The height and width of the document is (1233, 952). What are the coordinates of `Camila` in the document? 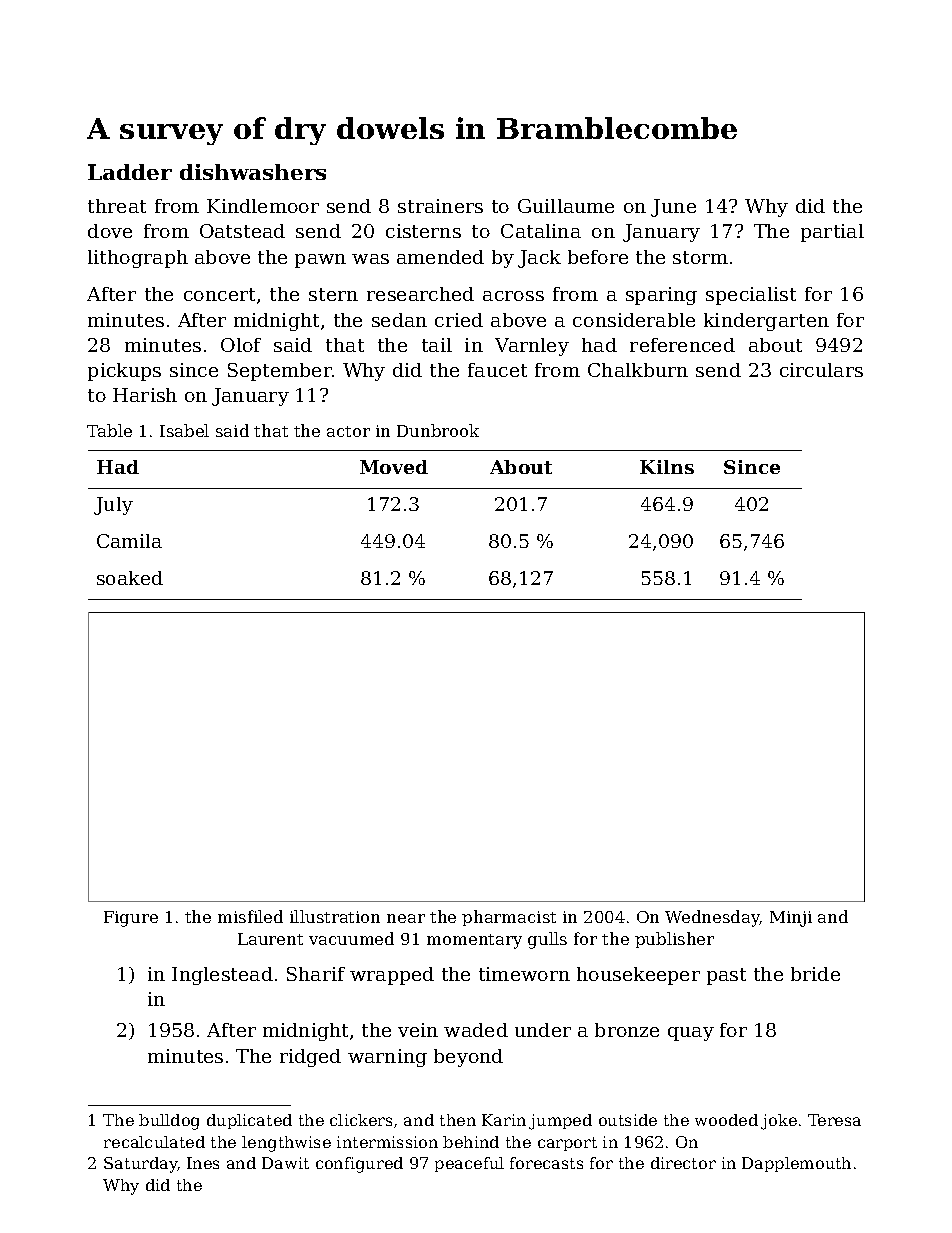 It's located at (129, 541).
